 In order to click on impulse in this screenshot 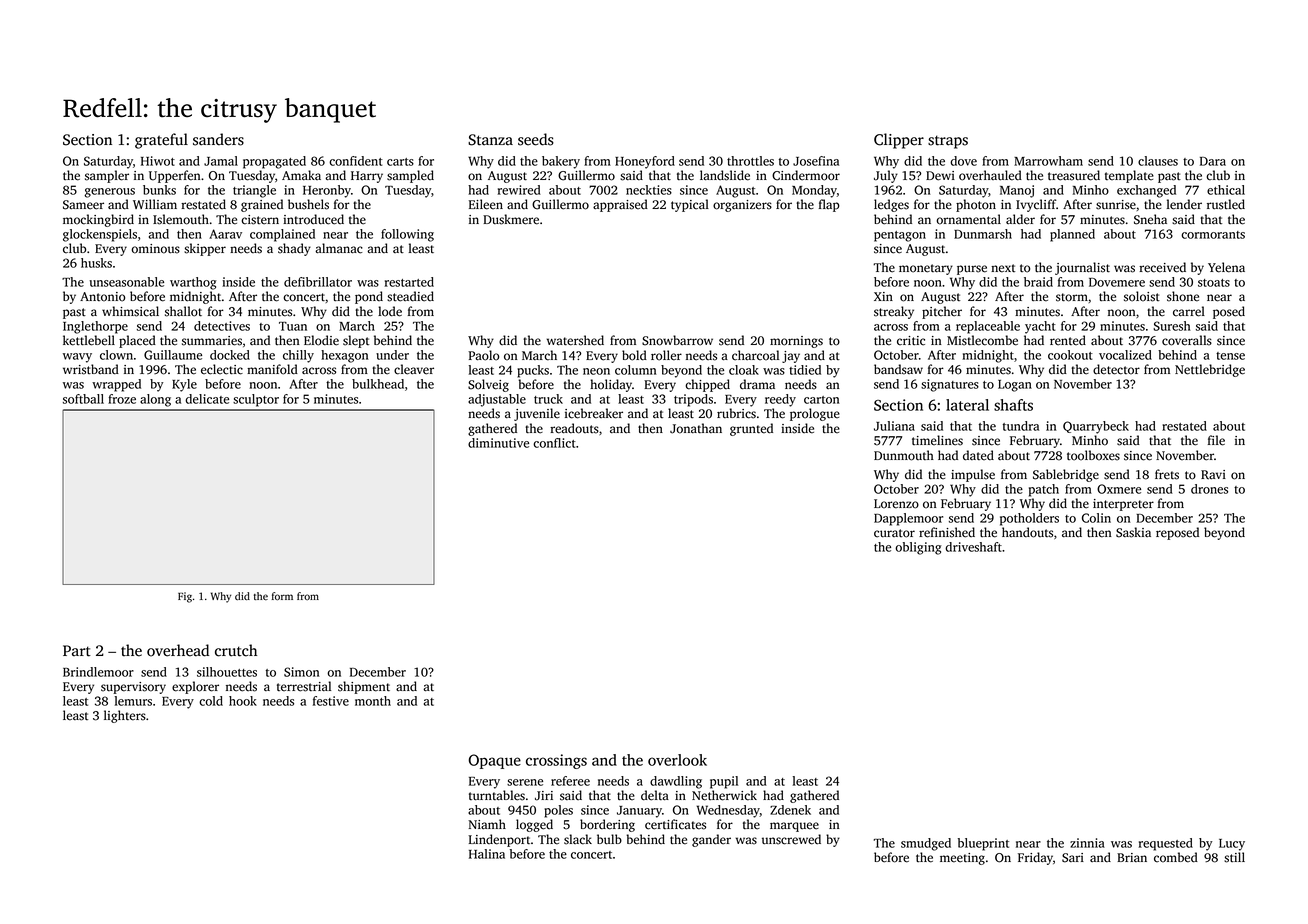, I will do `click(973, 475)`.
